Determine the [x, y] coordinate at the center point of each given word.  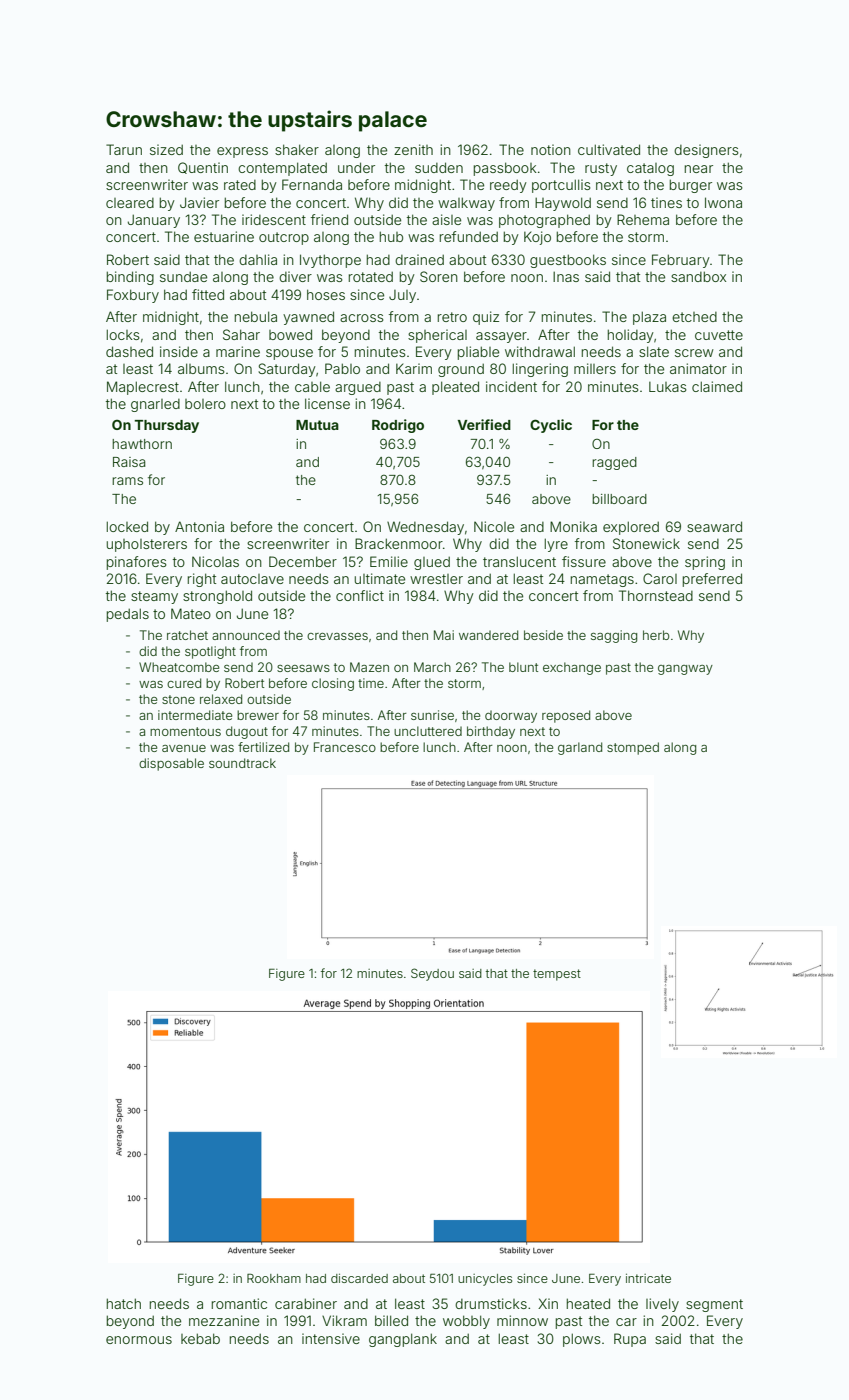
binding [130, 278]
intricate [648, 1278]
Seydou [432, 974]
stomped [633, 748]
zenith [413, 149]
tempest [557, 975]
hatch [124, 1303]
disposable [171, 764]
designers [706, 151]
